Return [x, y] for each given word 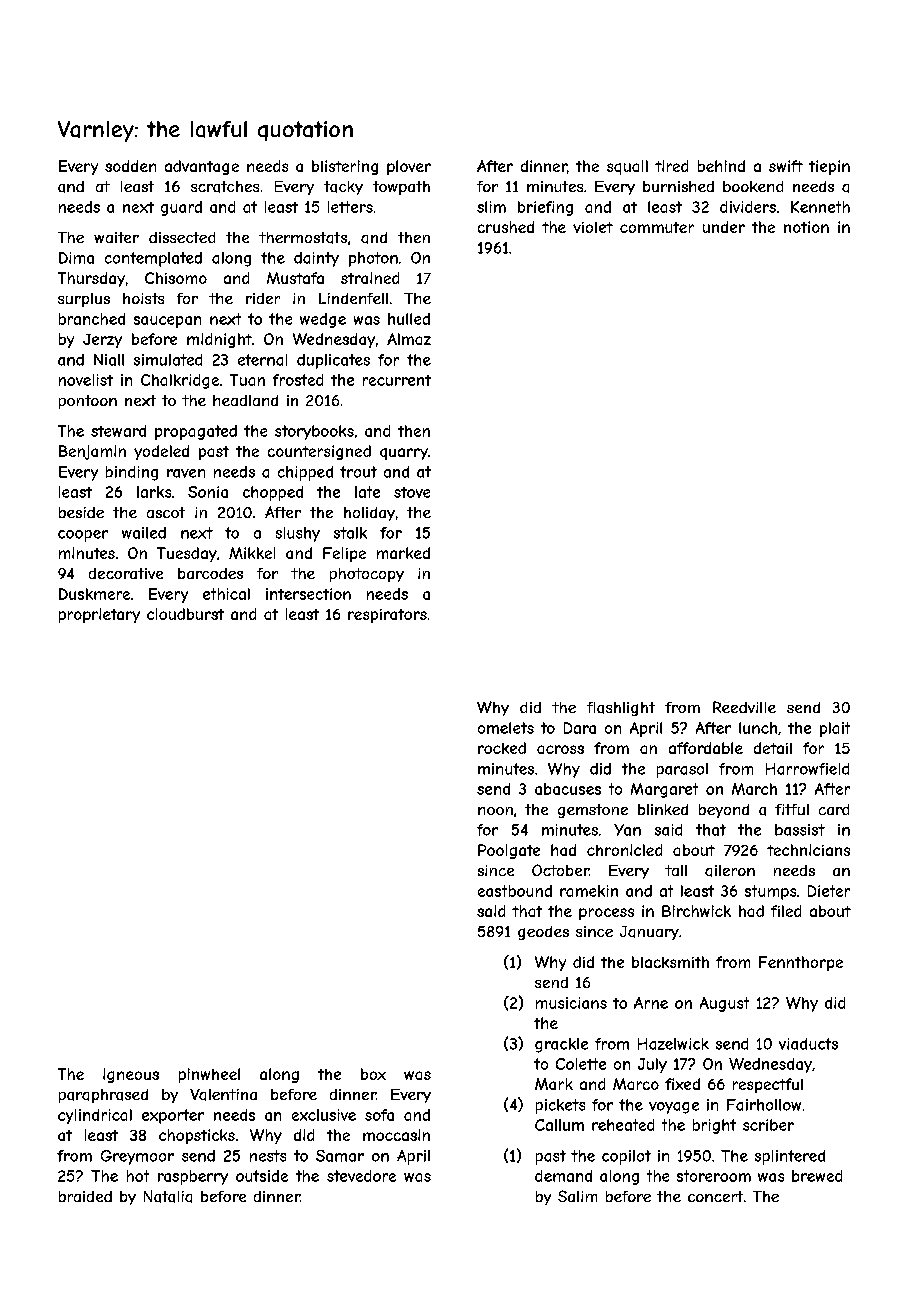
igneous [131, 1075]
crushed [506, 227]
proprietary [99, 615]
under [724, 227]
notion [806, 227]
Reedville [744, 707]
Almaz [409, 339]
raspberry [193, 1177]
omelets [506, 728]
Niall [109, 360]
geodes [543, 933]
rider [263, 298]
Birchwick [696, 911]
